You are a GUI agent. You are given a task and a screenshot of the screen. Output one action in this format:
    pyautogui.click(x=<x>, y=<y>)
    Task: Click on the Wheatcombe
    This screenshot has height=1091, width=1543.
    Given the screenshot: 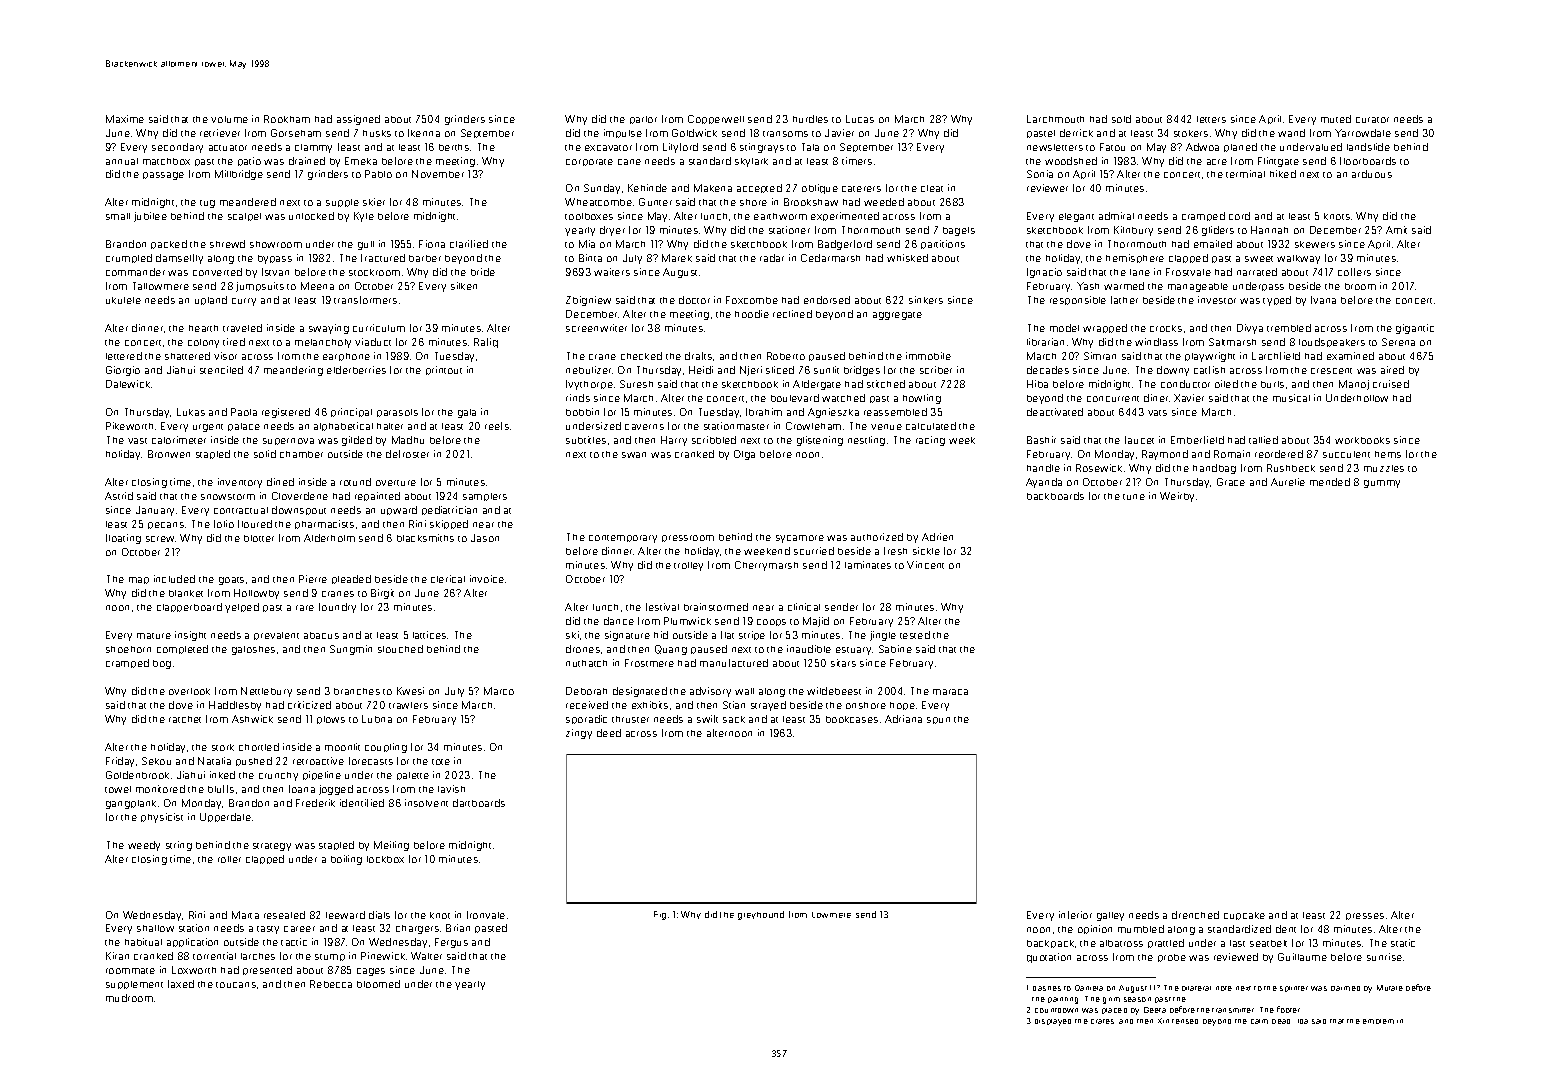 What is the action you would take?
    pyautogui.click(x=598, y=202)
